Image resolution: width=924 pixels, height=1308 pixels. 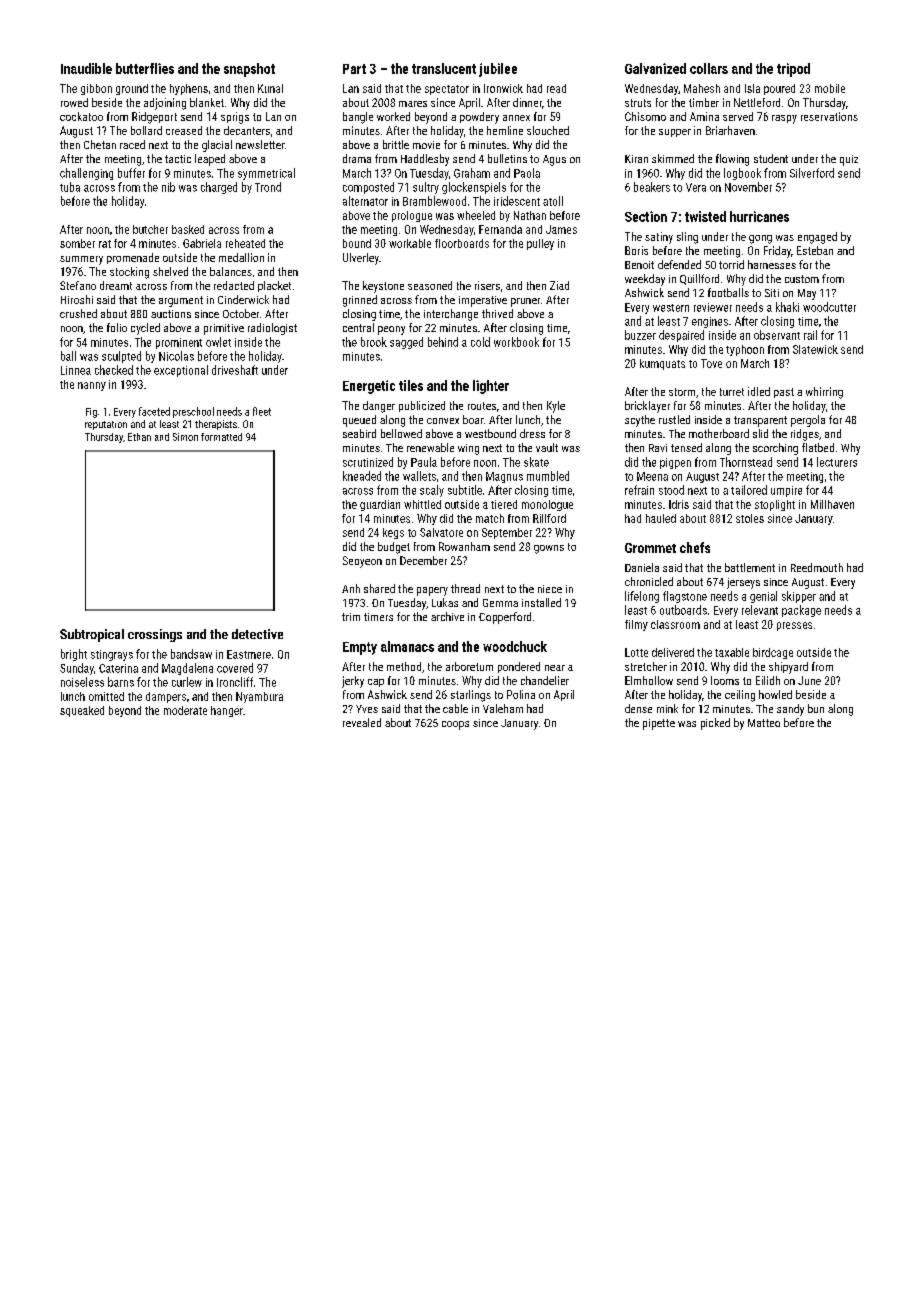 What do you see at coordinates (393, 533) in the page?
I see `kegs` at bounding box center [393, 533].
